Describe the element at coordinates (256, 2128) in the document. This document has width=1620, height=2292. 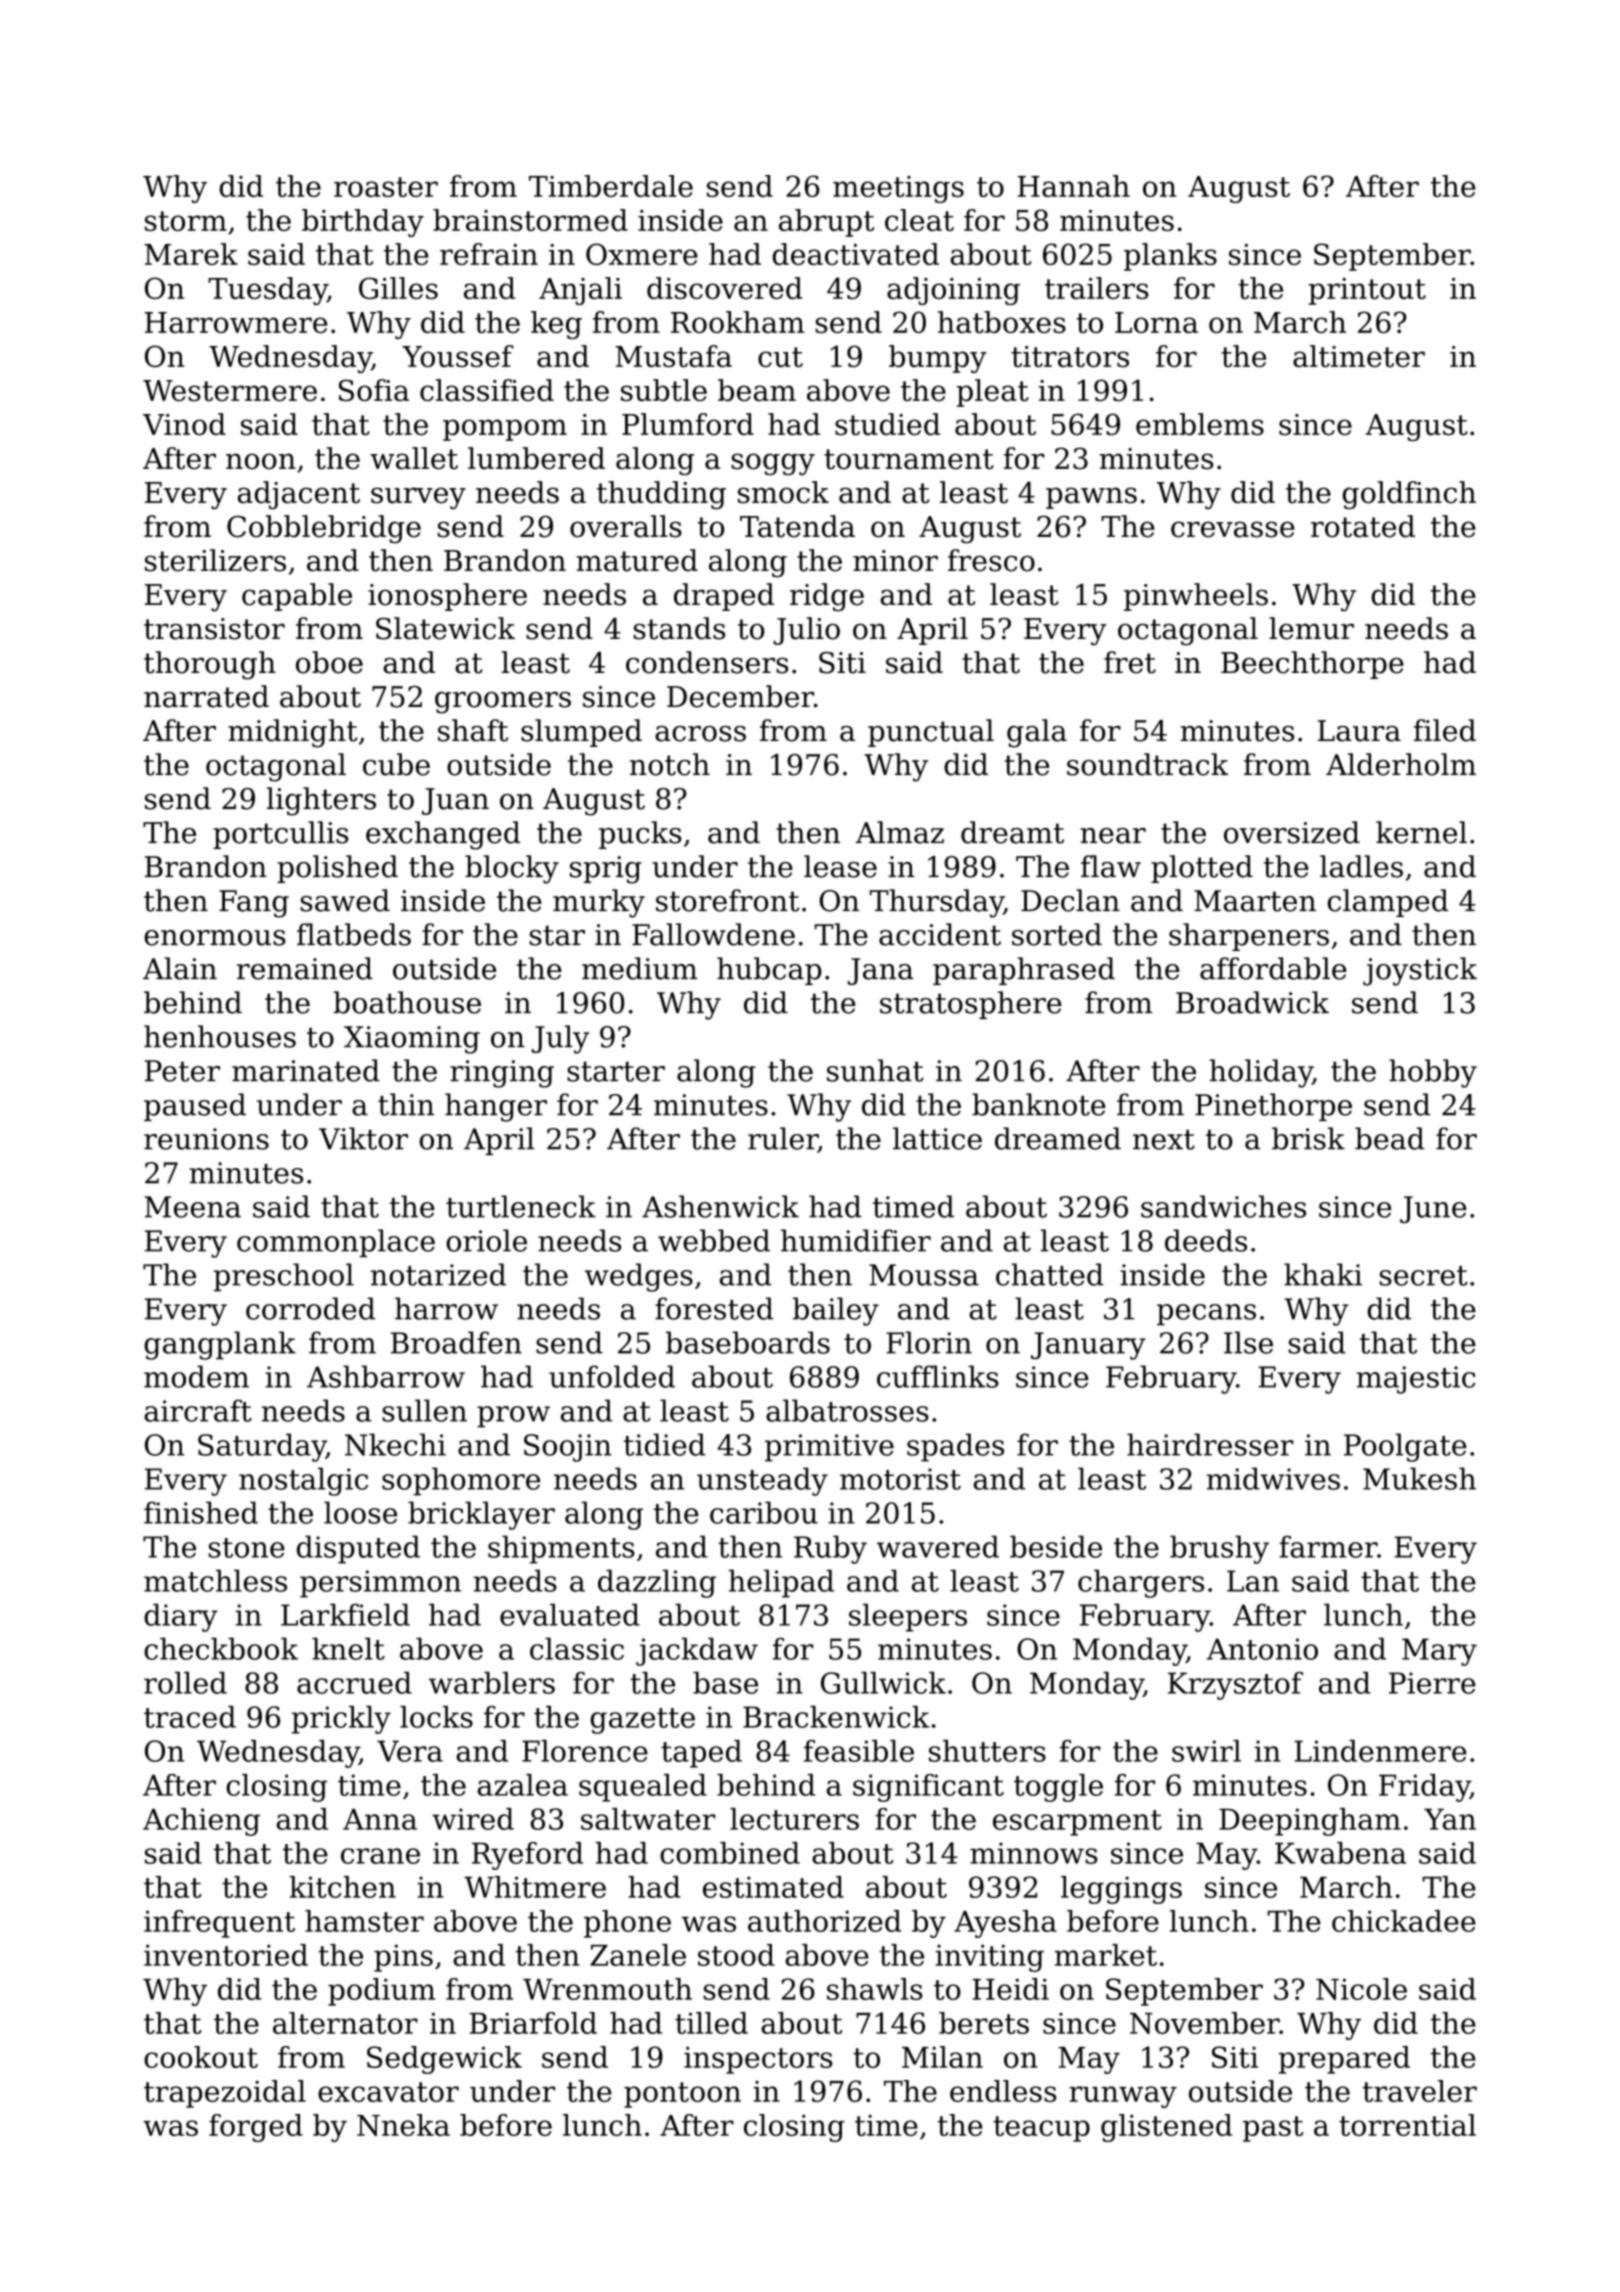
I see `forged` at that location.
